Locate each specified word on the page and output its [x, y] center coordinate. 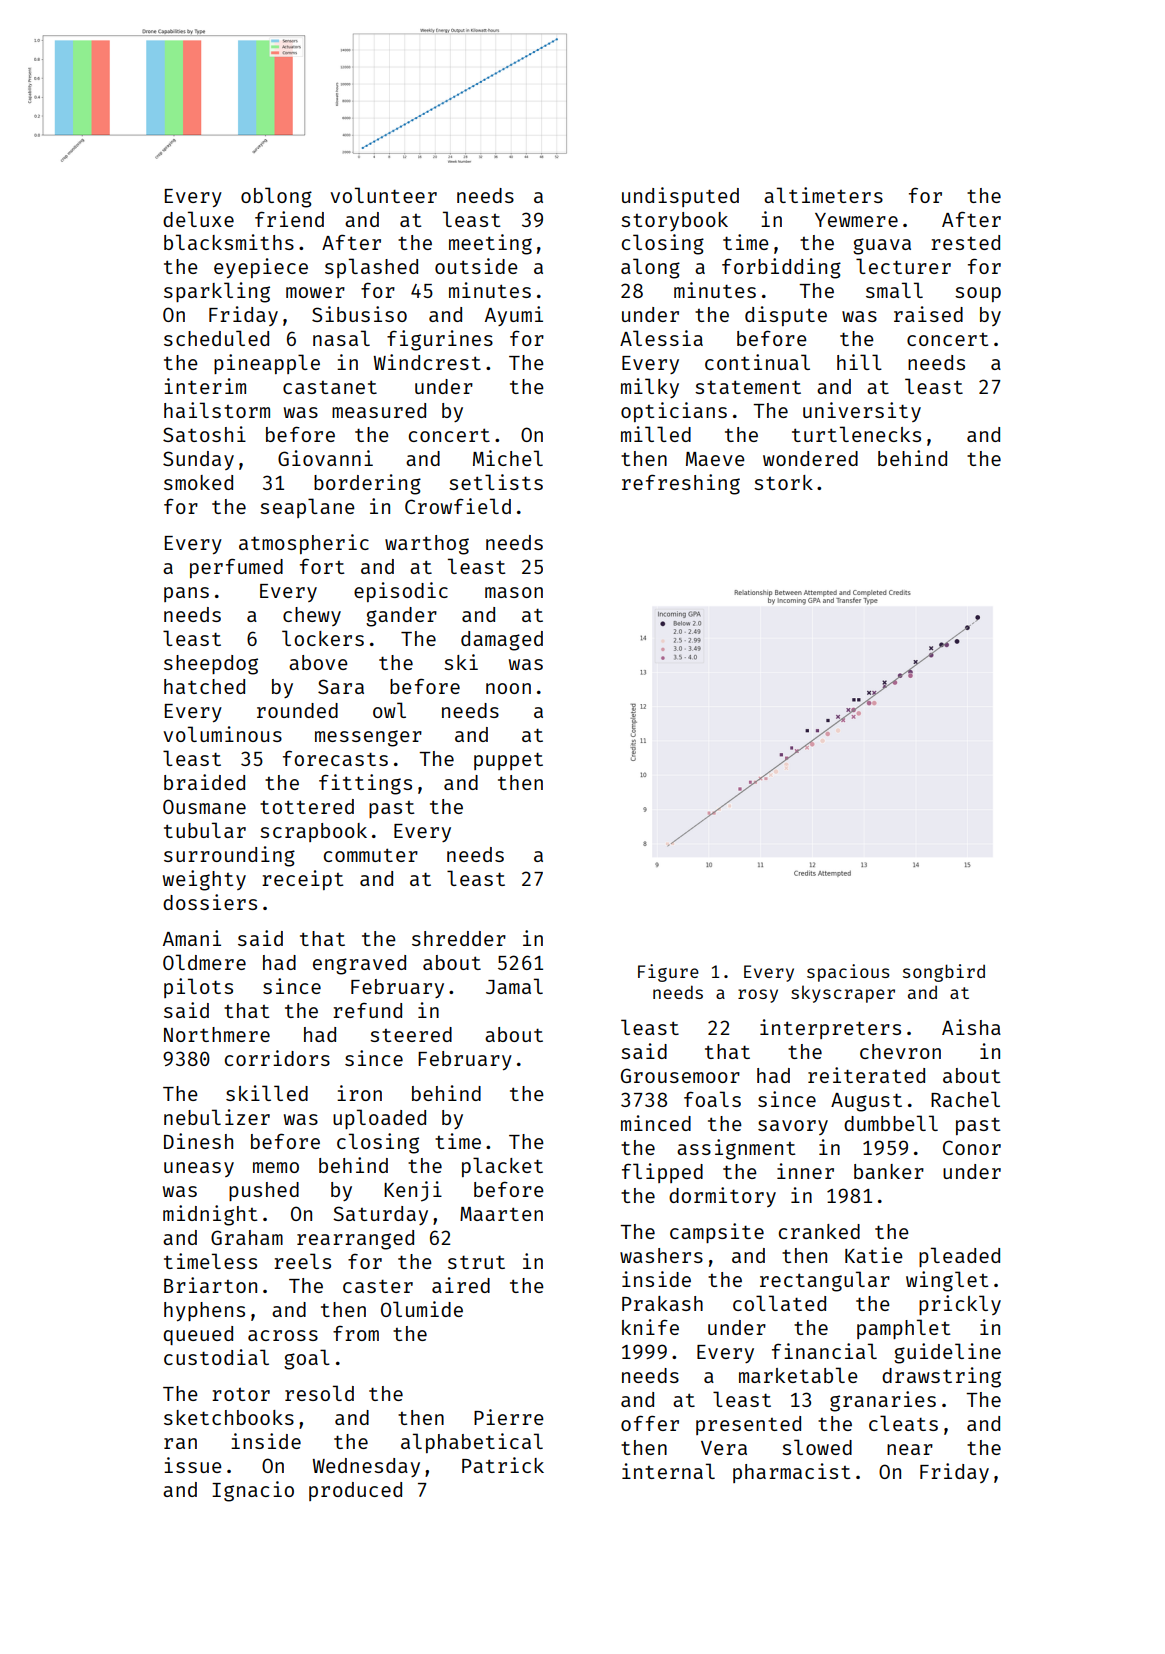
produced [355, 1491]
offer [650, 1423]
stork [783, 482]
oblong [276, 197]
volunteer [383, 195]
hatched [204, 686]
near [910, 1449]
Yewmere [856, 220]
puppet [508, 761]
